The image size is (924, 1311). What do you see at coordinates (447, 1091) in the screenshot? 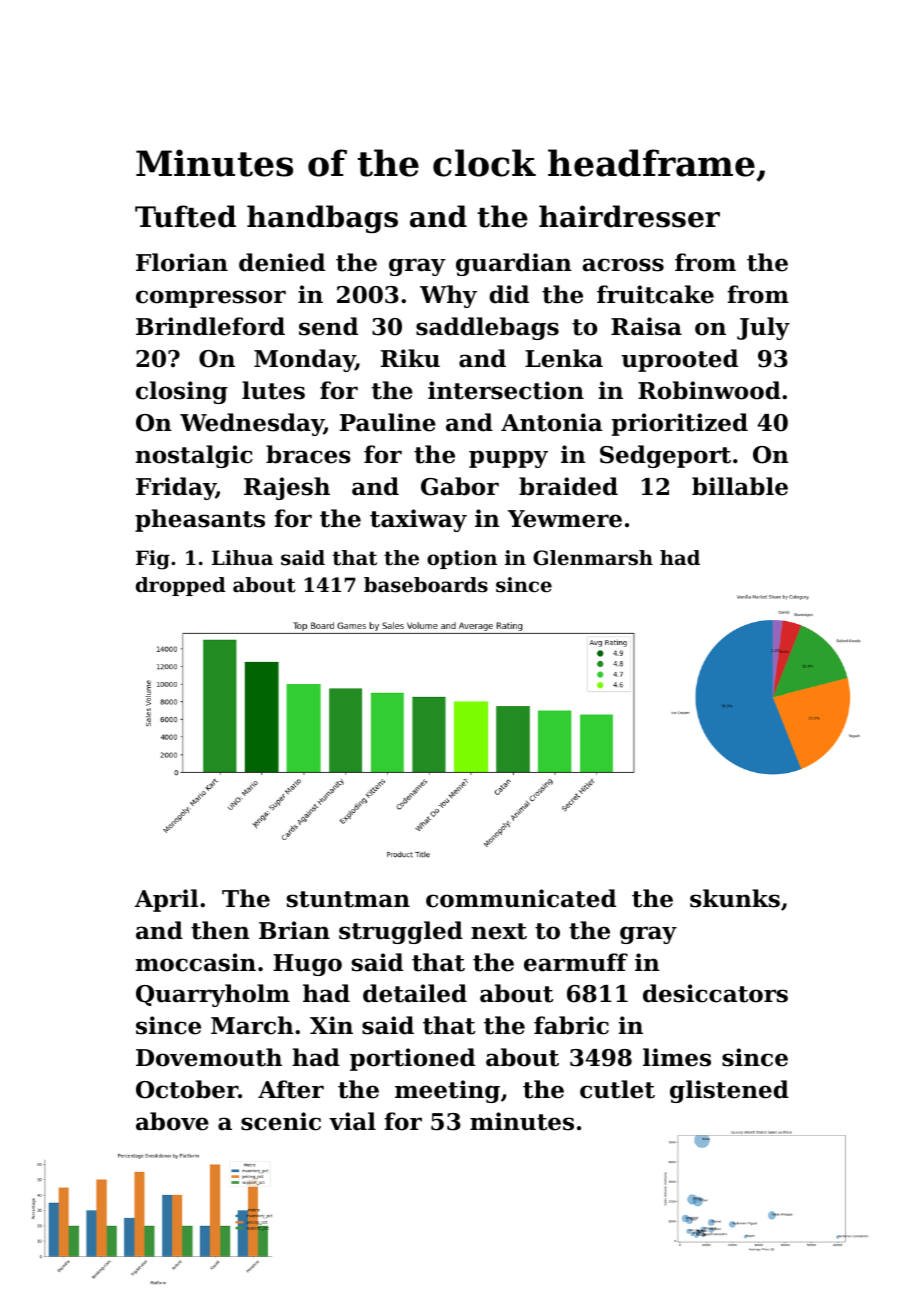
I see `meeting` at bounding box center [447, 1091].
